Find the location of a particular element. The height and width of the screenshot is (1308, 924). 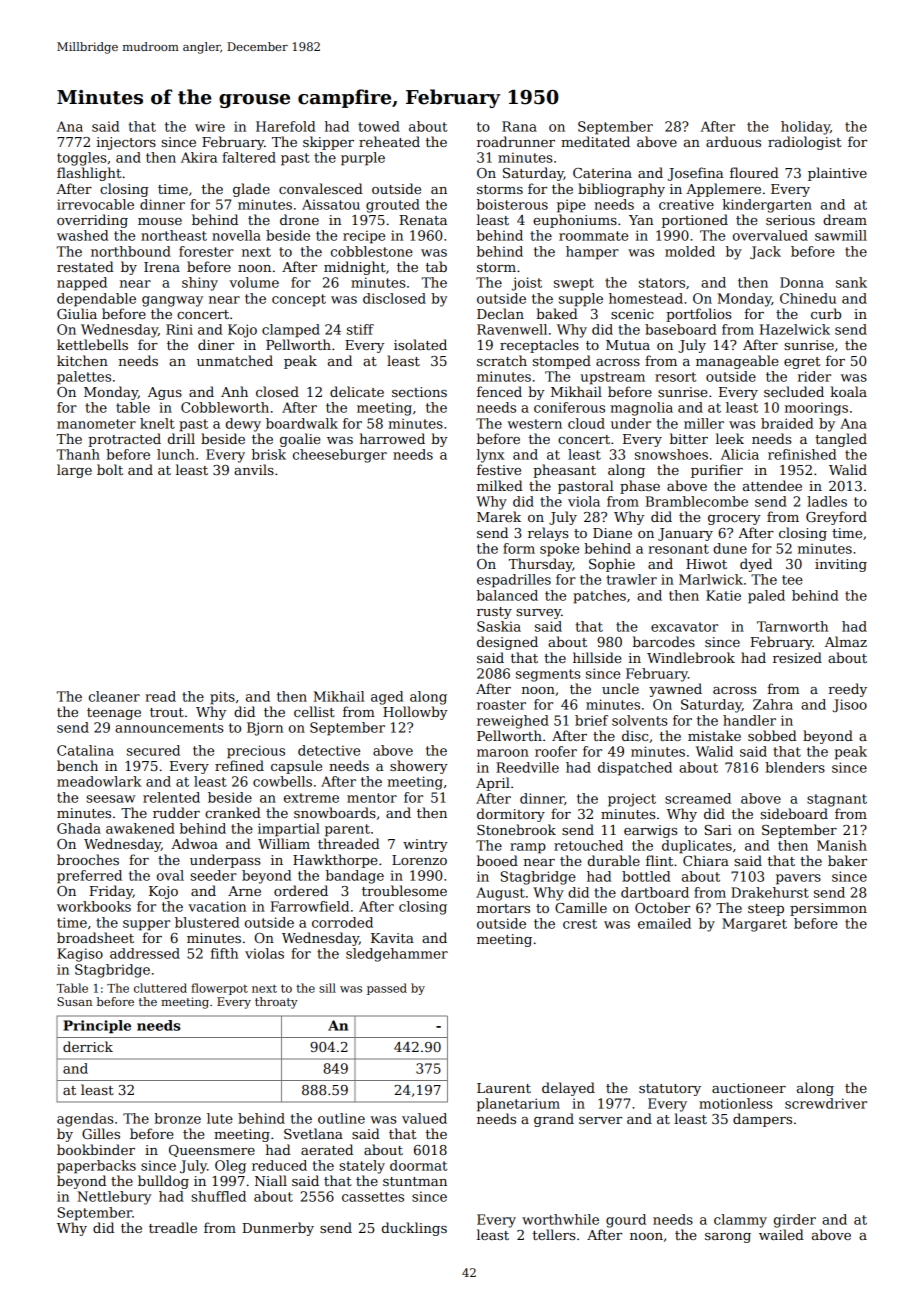

doormat is located at coordinates (418, 1165).
